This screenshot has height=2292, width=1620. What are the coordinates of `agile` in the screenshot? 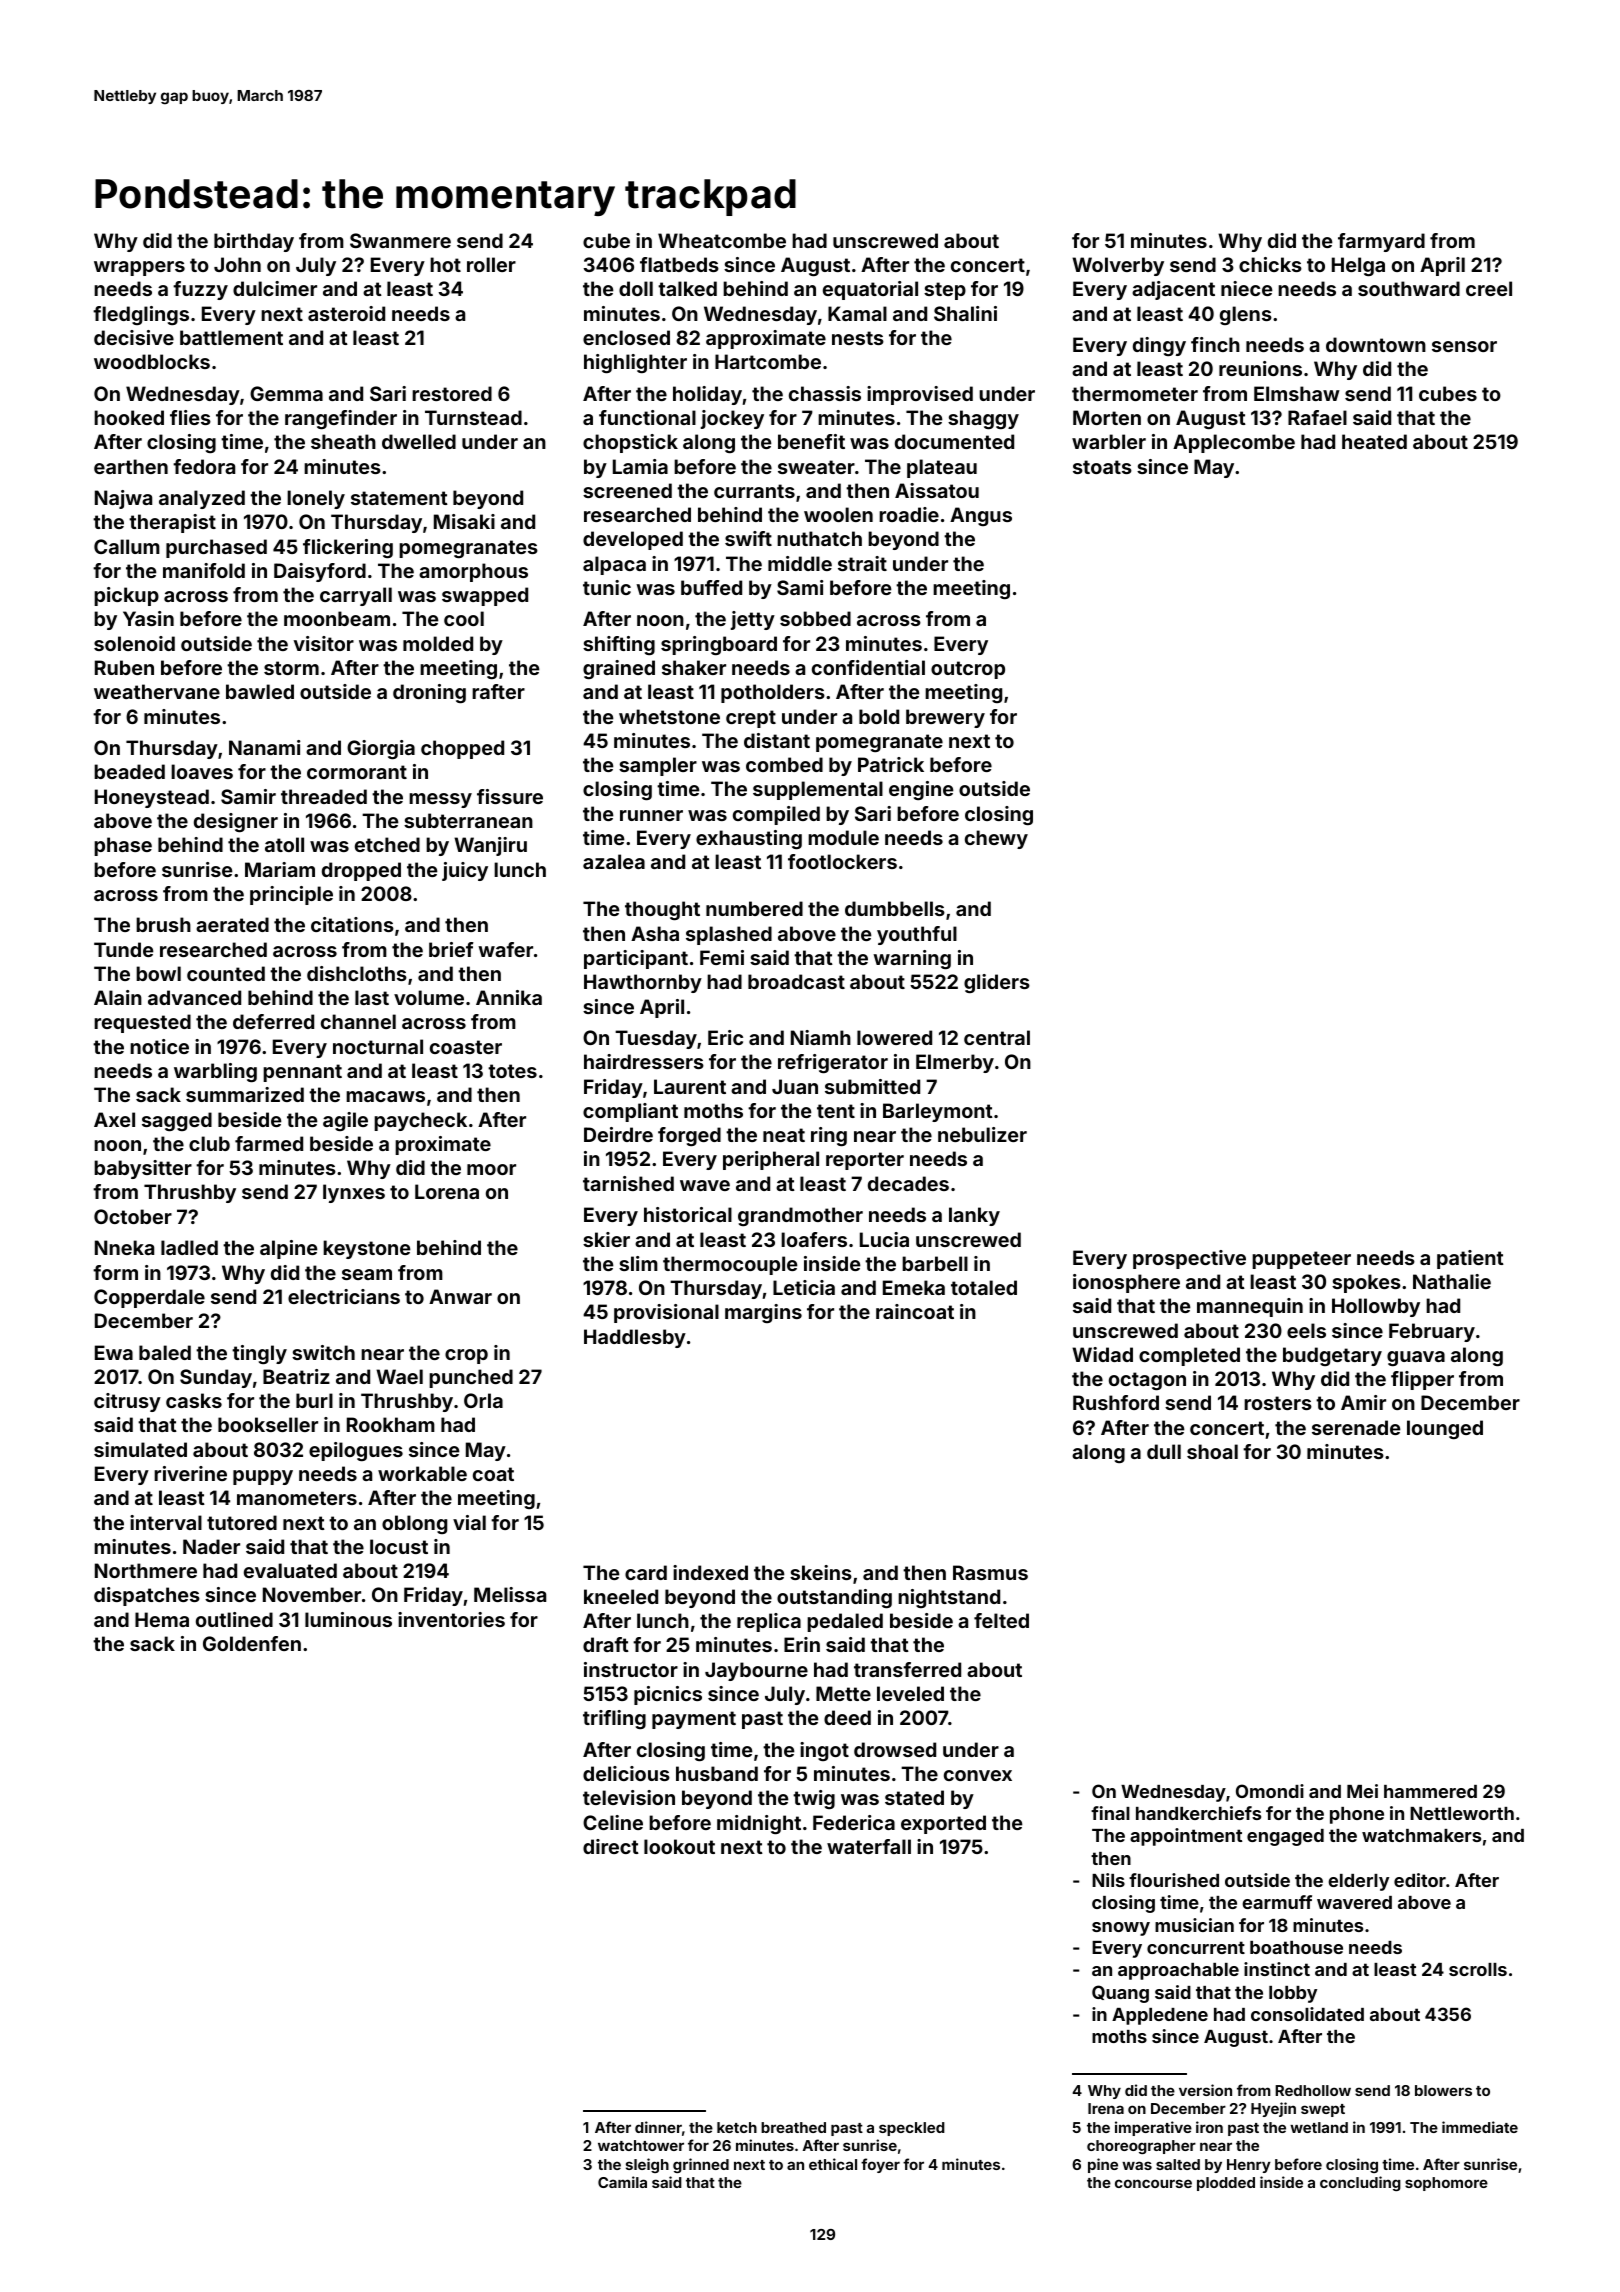 It's located at (345, 1121).
